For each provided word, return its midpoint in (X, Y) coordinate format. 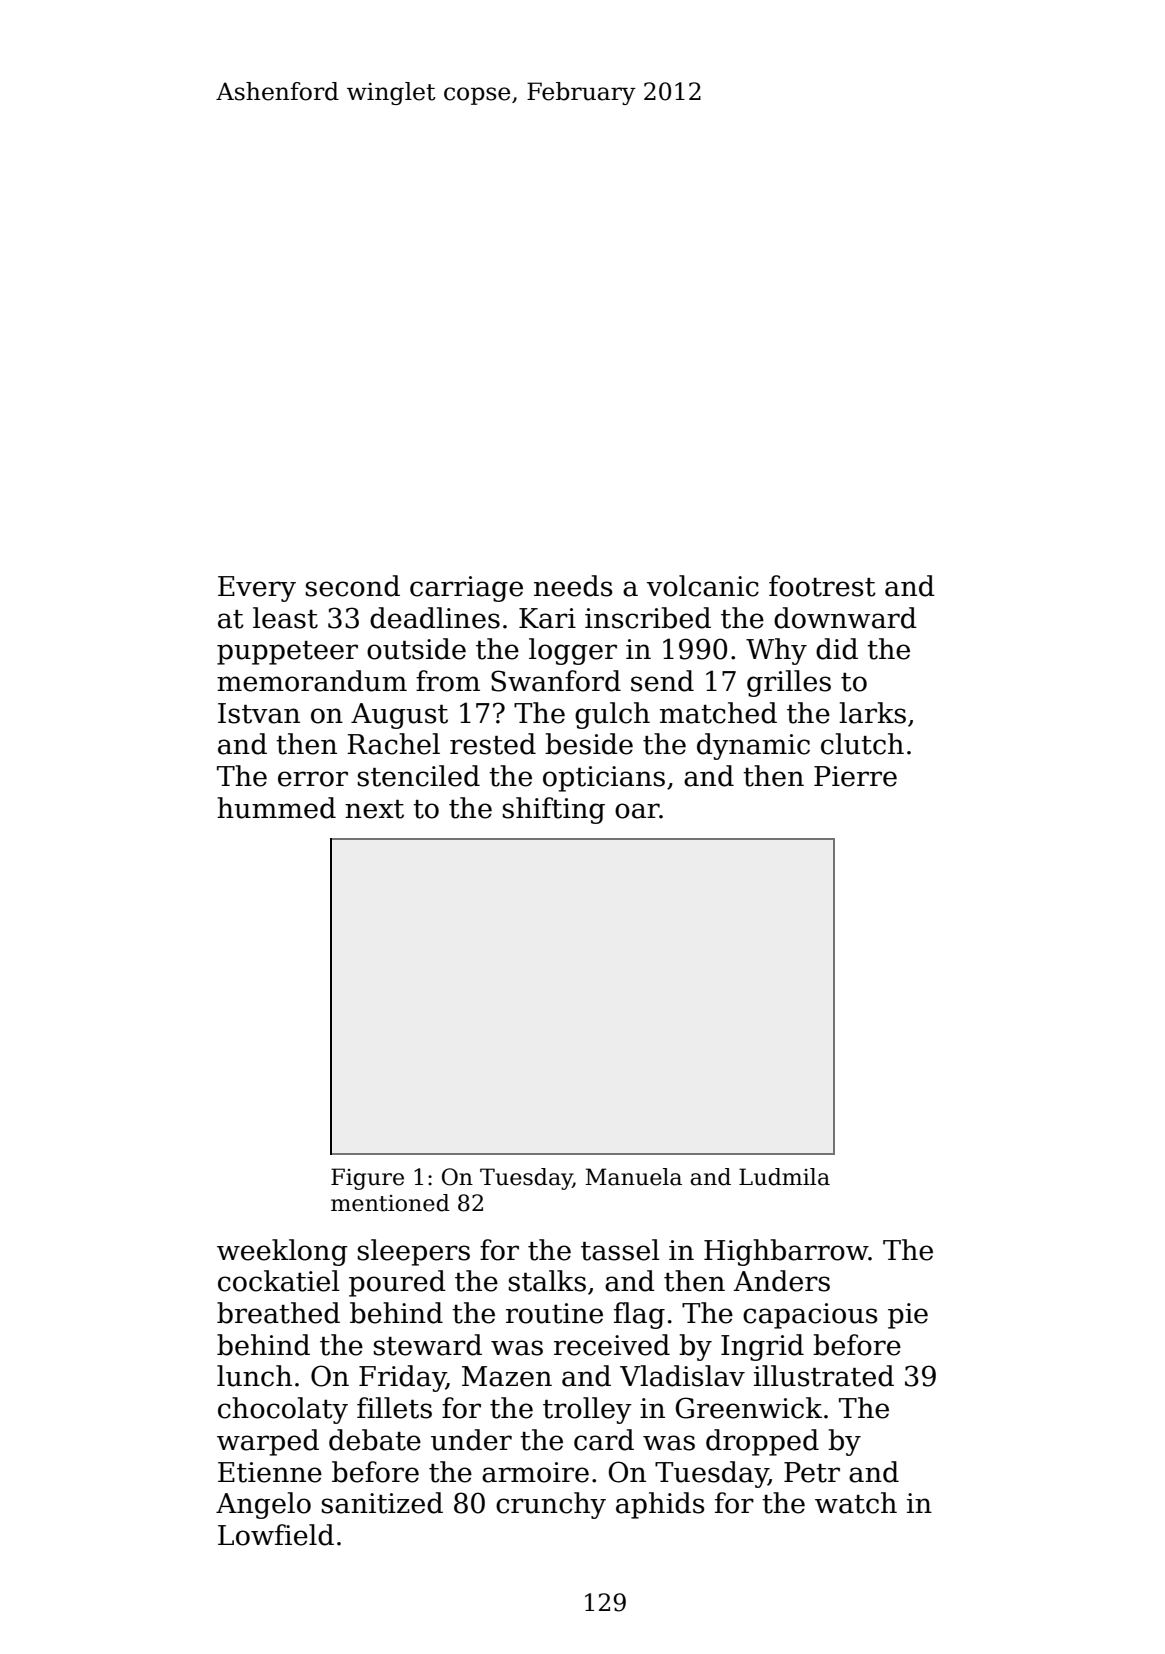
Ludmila (784, 1177)
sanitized (382, 1503)
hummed (276, 808)
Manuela (634, 1177)
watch (856, 1503)
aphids (660, 1505)
